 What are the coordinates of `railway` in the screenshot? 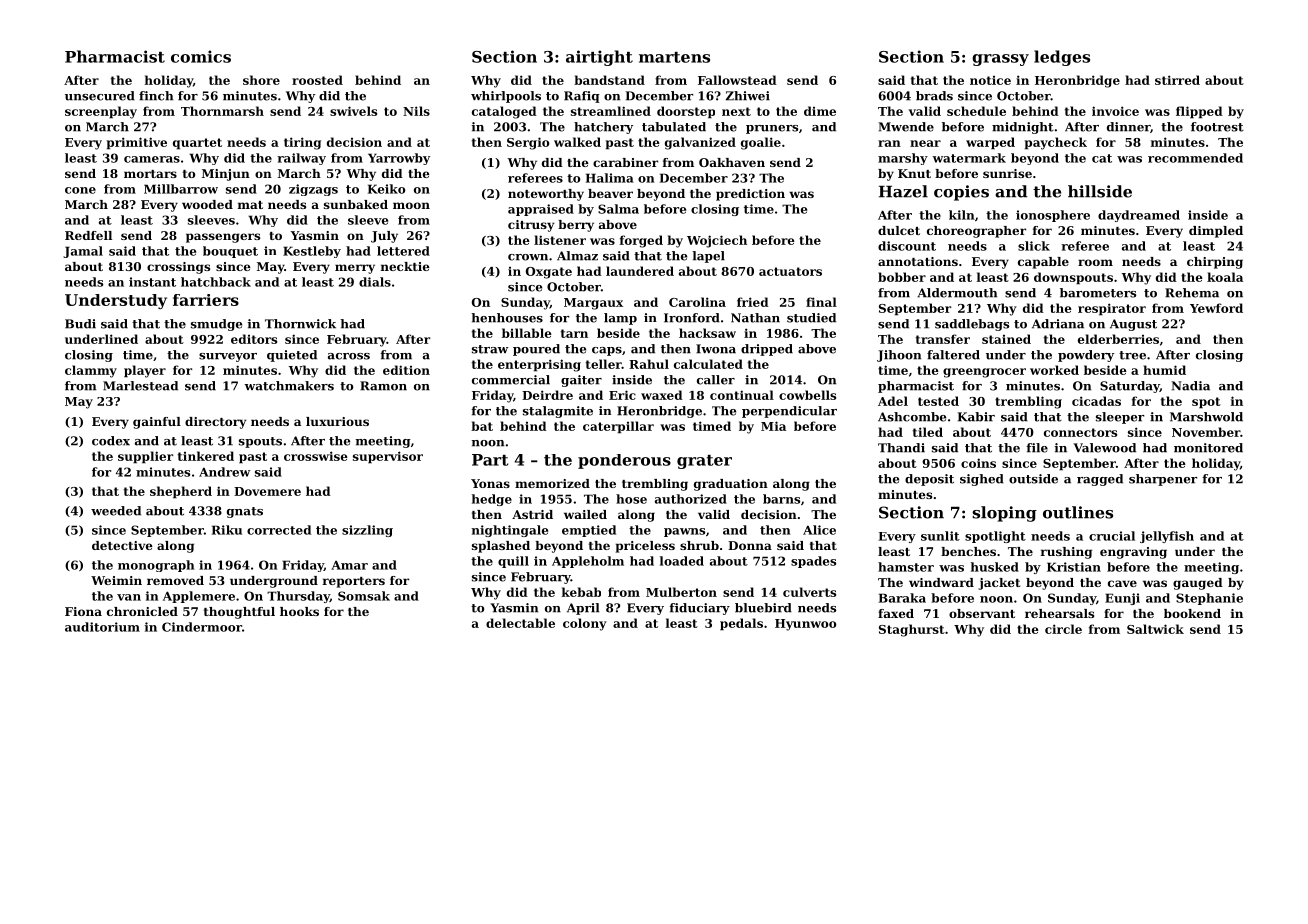 It's located at (301, 159).
